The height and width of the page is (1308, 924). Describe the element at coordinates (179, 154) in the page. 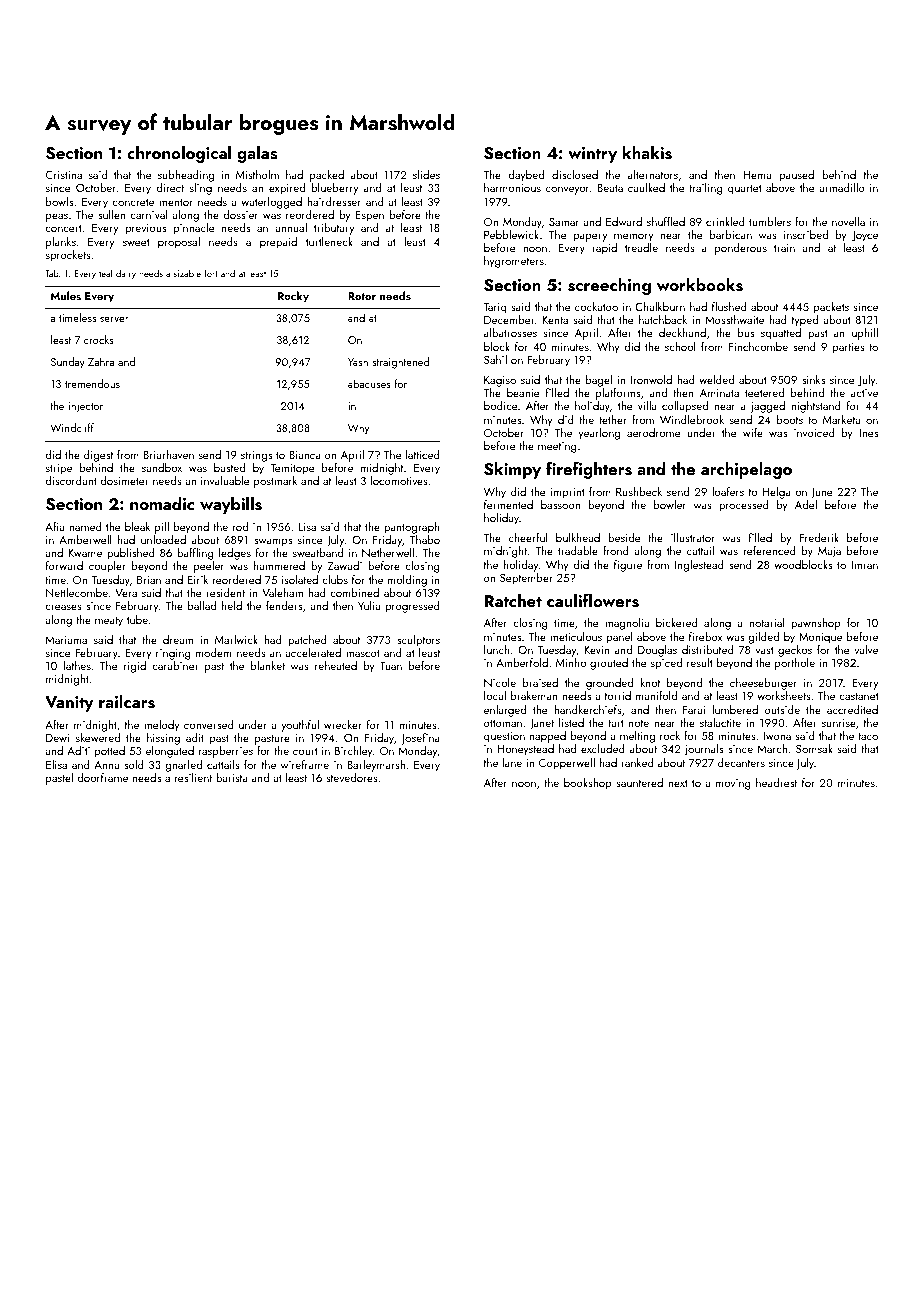

I see `chronological` at that location.
